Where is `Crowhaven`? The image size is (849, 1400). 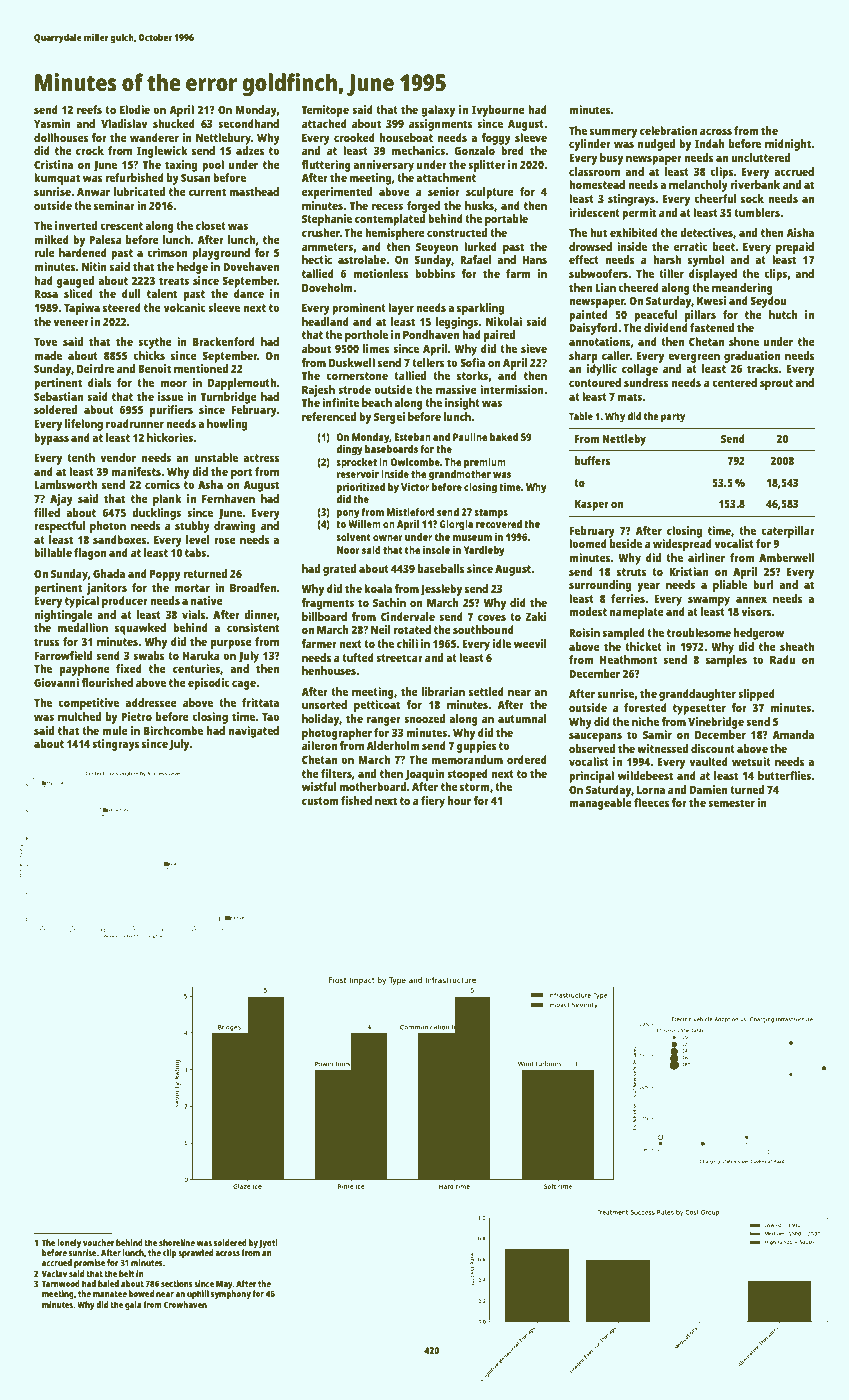 Crowhaven is located at coordinates (185, 1304).
